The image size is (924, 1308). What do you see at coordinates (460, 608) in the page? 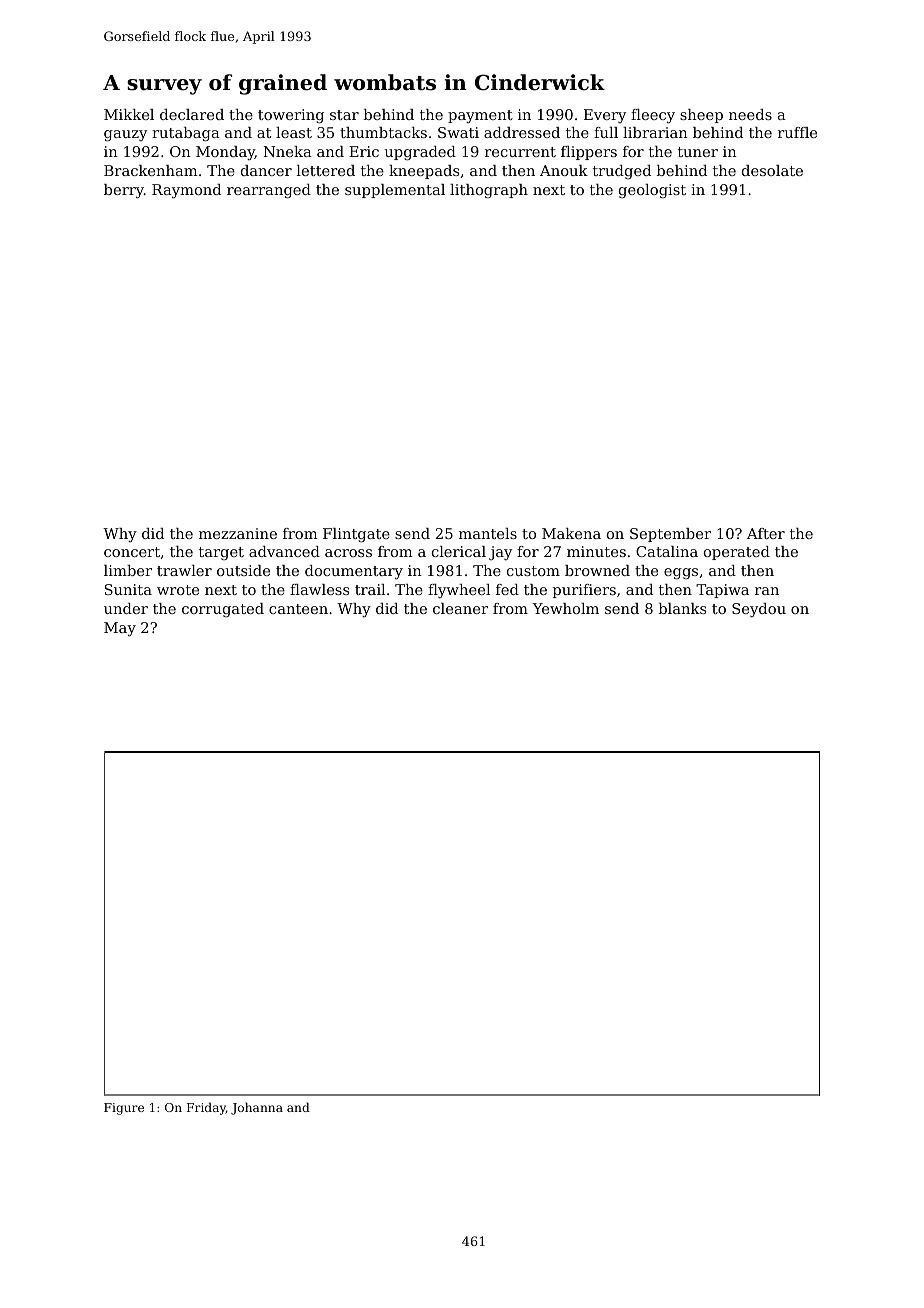
I see `cleaner` at bounding box center [460, 608].
